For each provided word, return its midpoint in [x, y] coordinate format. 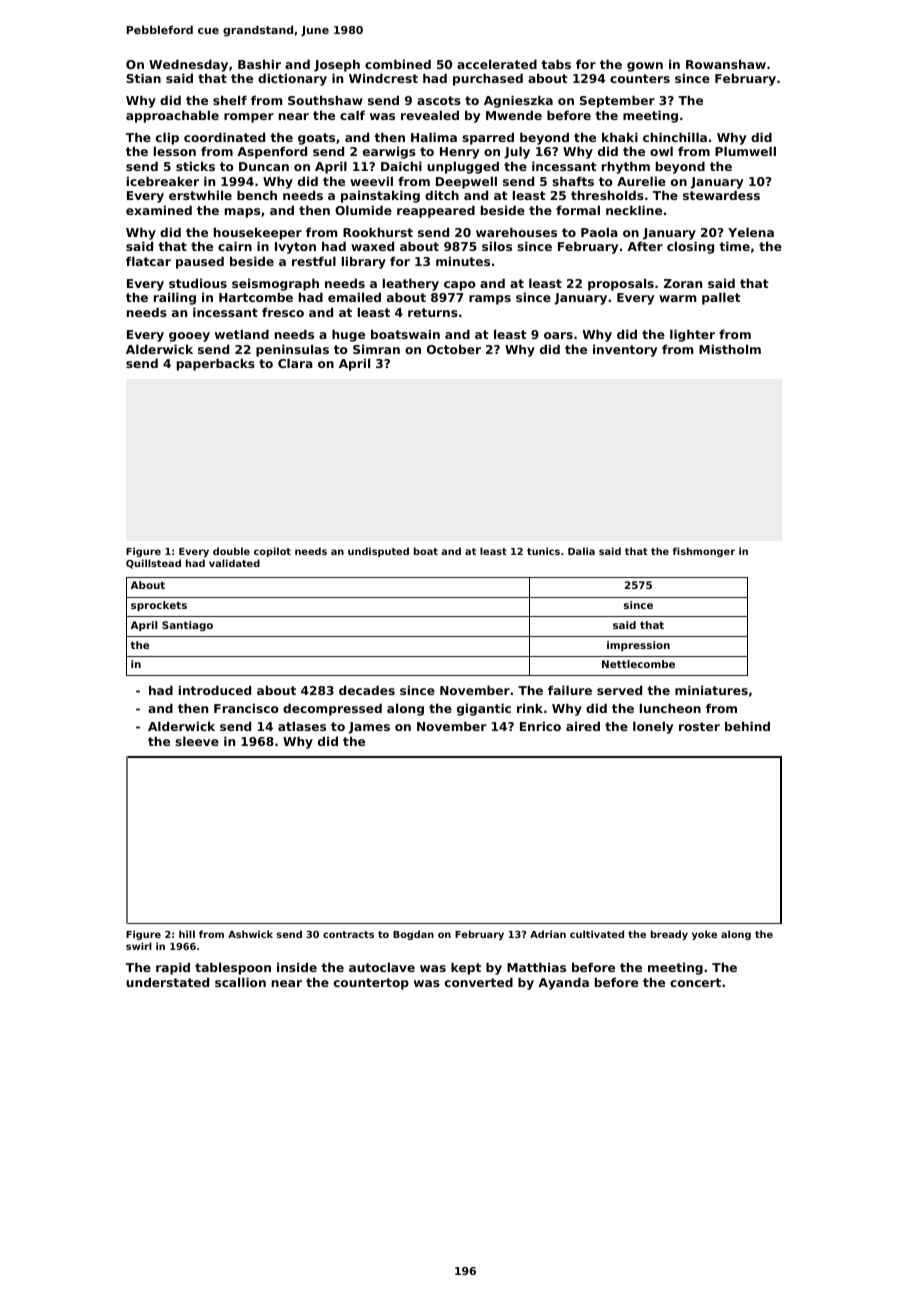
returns [433, 312]
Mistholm [730, 349]
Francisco [246, 708]
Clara [295, 363]
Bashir [259, 64]
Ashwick [250, 934]
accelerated [497, 64]
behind [747, 726]
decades [367, 690]
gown [645, 67]
